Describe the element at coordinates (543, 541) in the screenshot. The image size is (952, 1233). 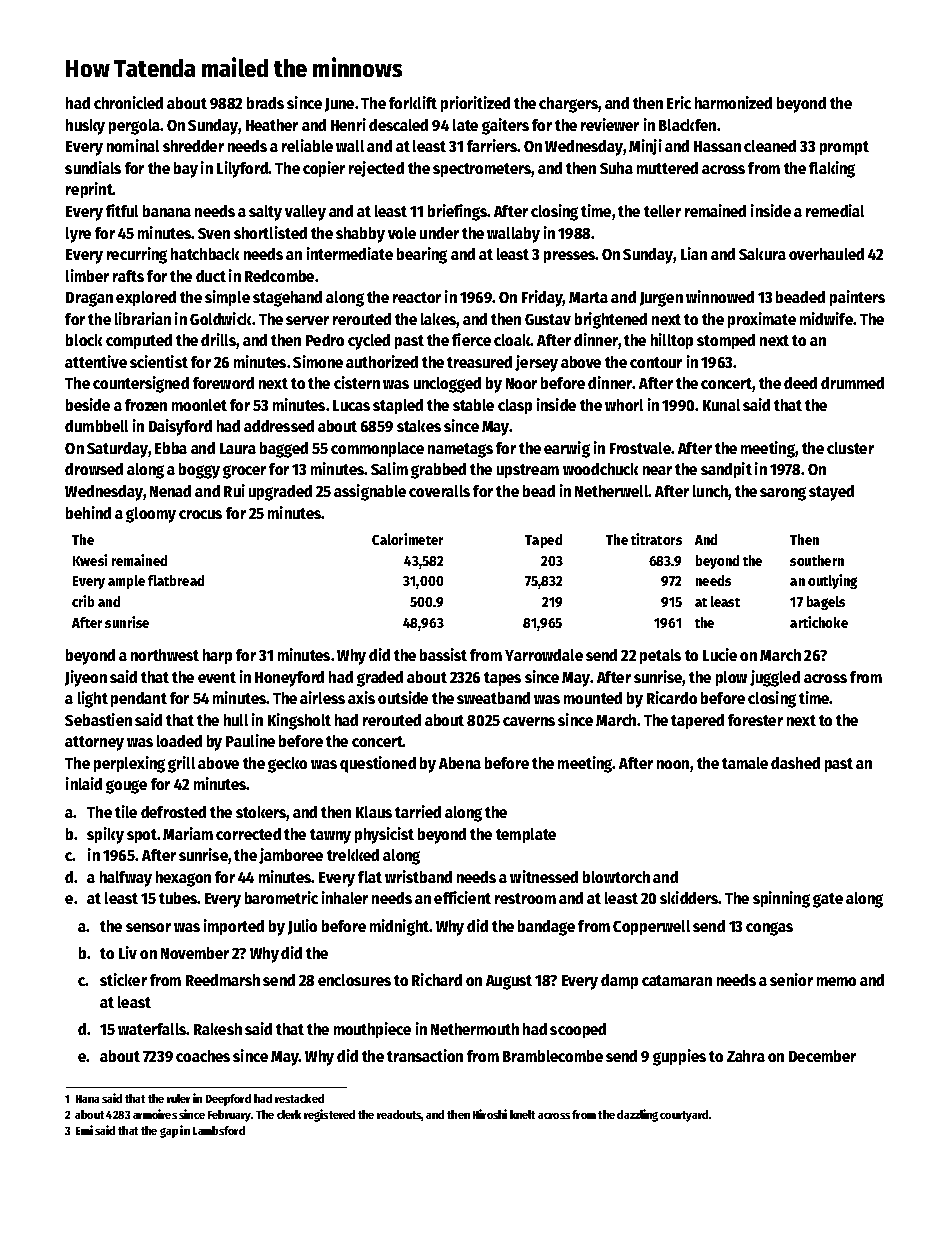
I see `Taped` at that location.
